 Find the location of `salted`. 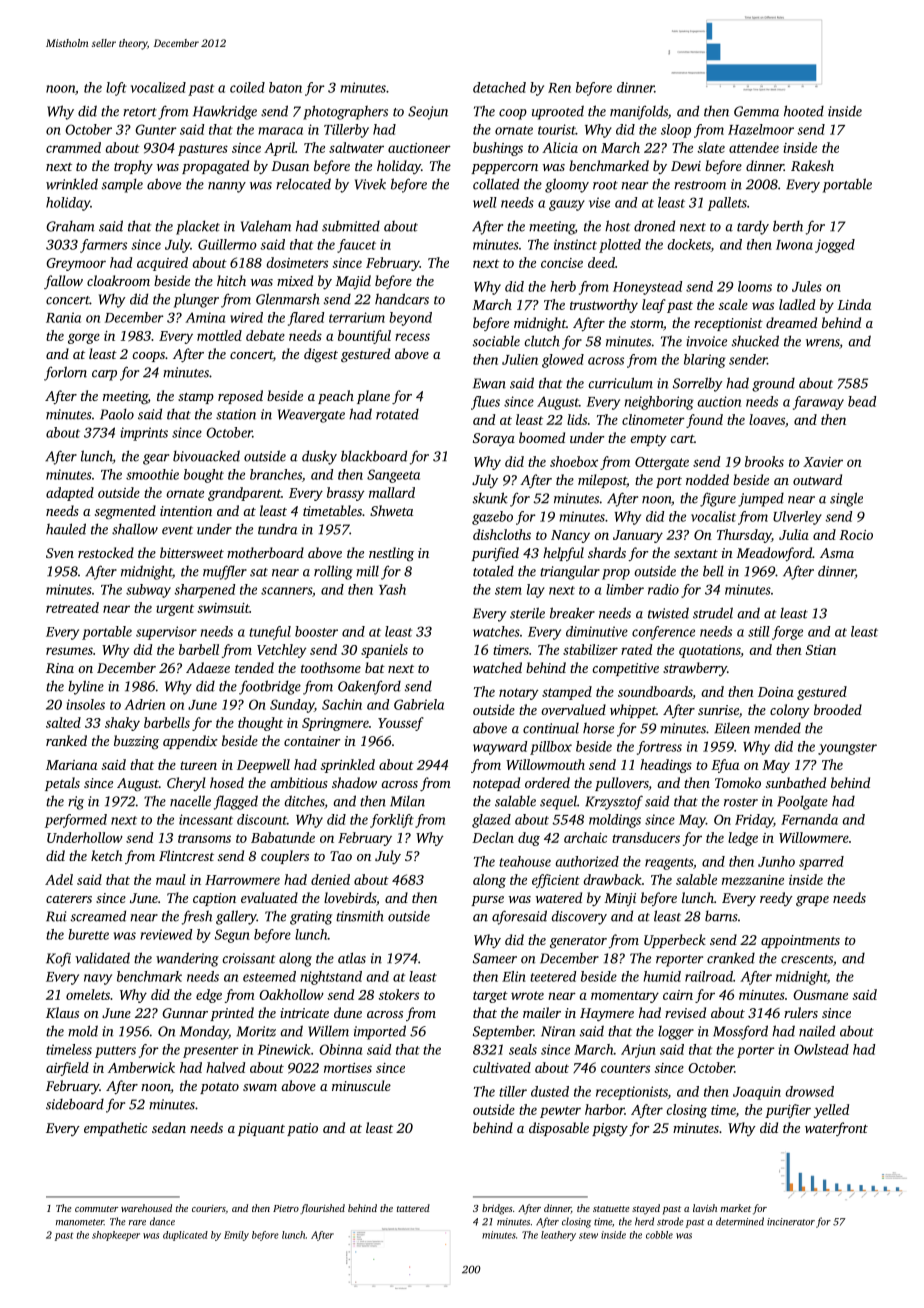

salted is located at coordinates (63, 722).
